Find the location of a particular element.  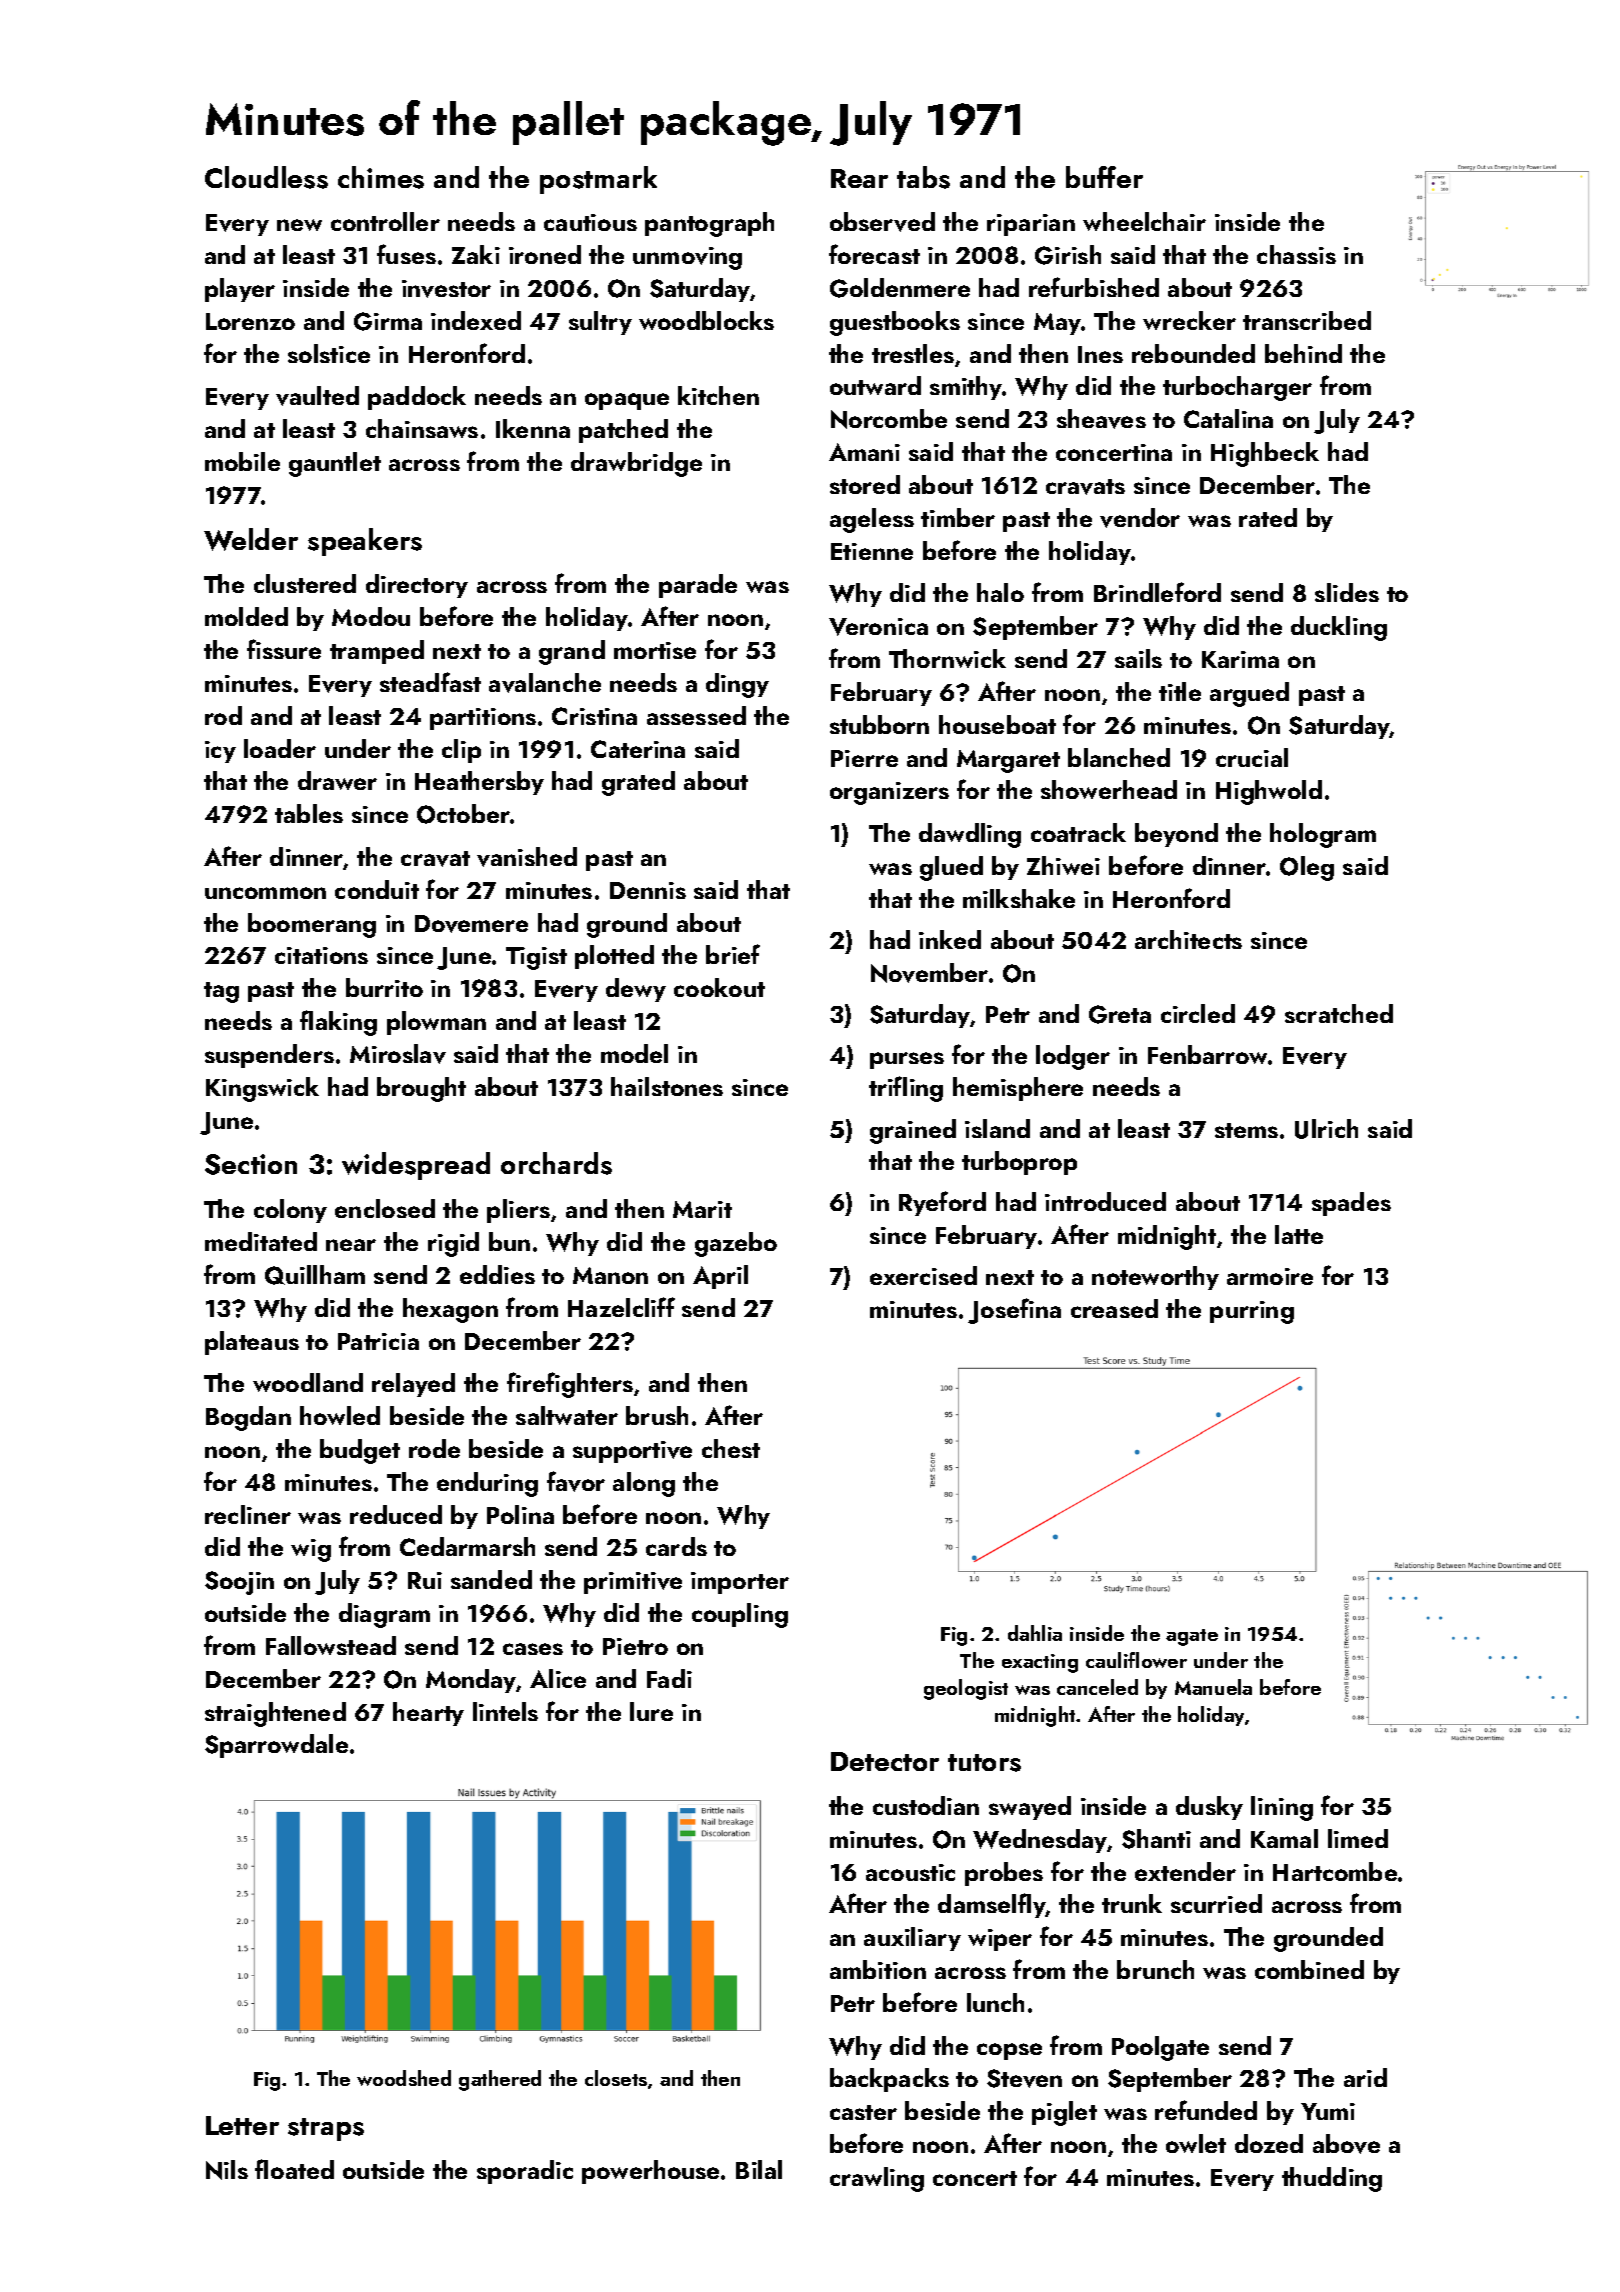

Hazelcliff is located at coordinates (621, 1307).
